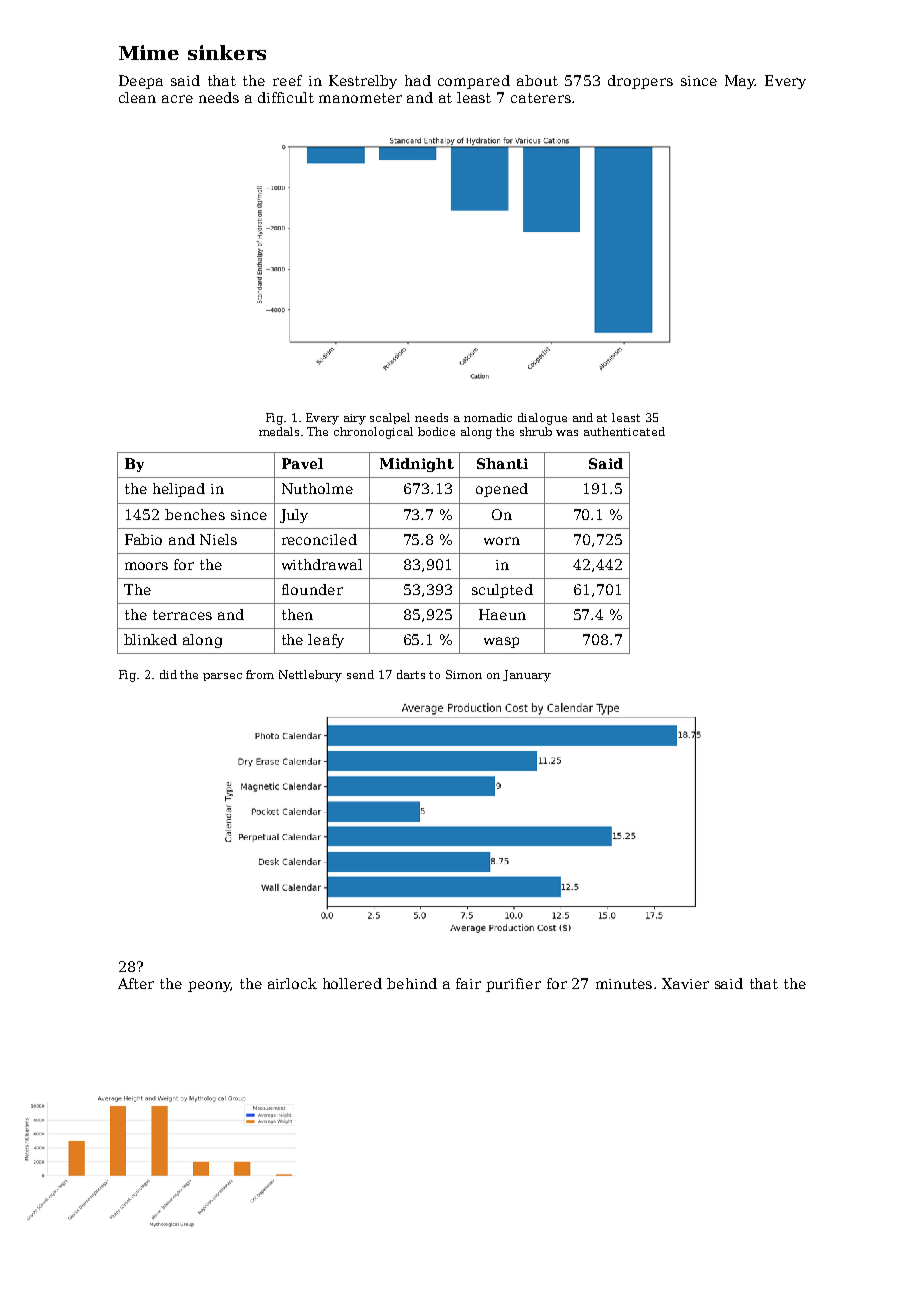 This screenshot has width=924, height=1308. Describe the element at coordinates (360, 674) in the screenshot. I see `send` at that location.
